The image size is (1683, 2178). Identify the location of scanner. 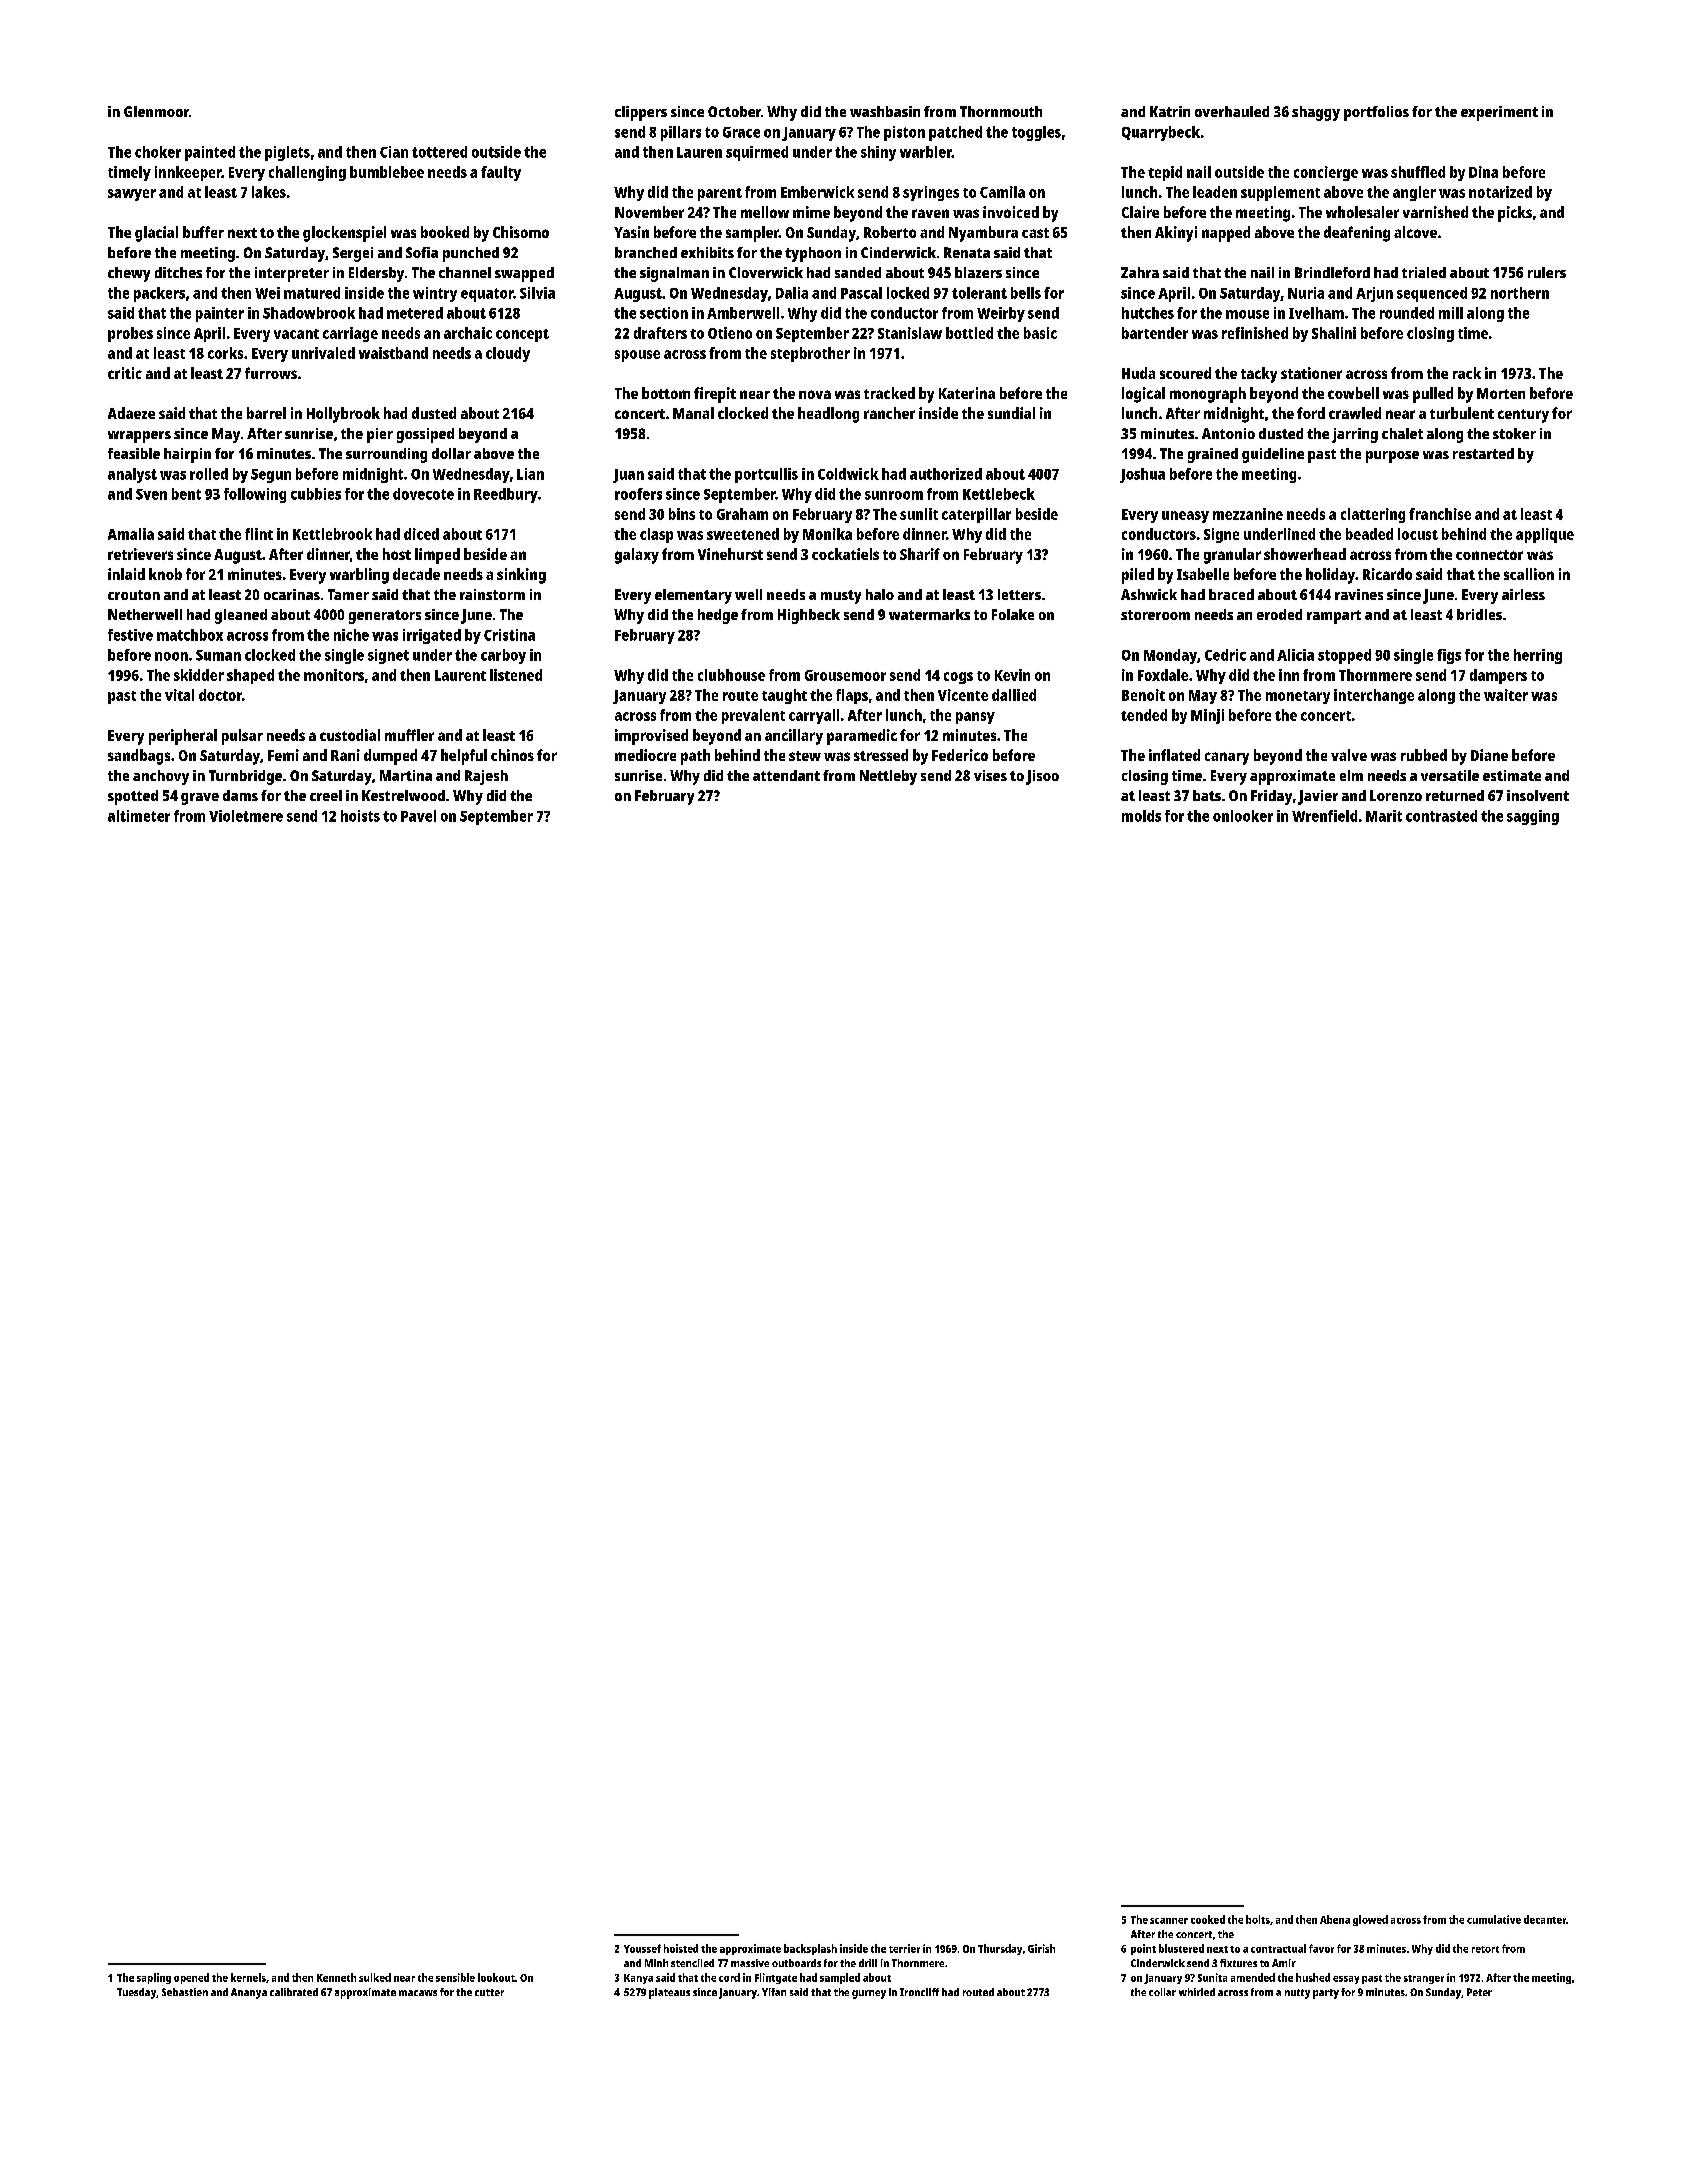
(1169, 1921).
